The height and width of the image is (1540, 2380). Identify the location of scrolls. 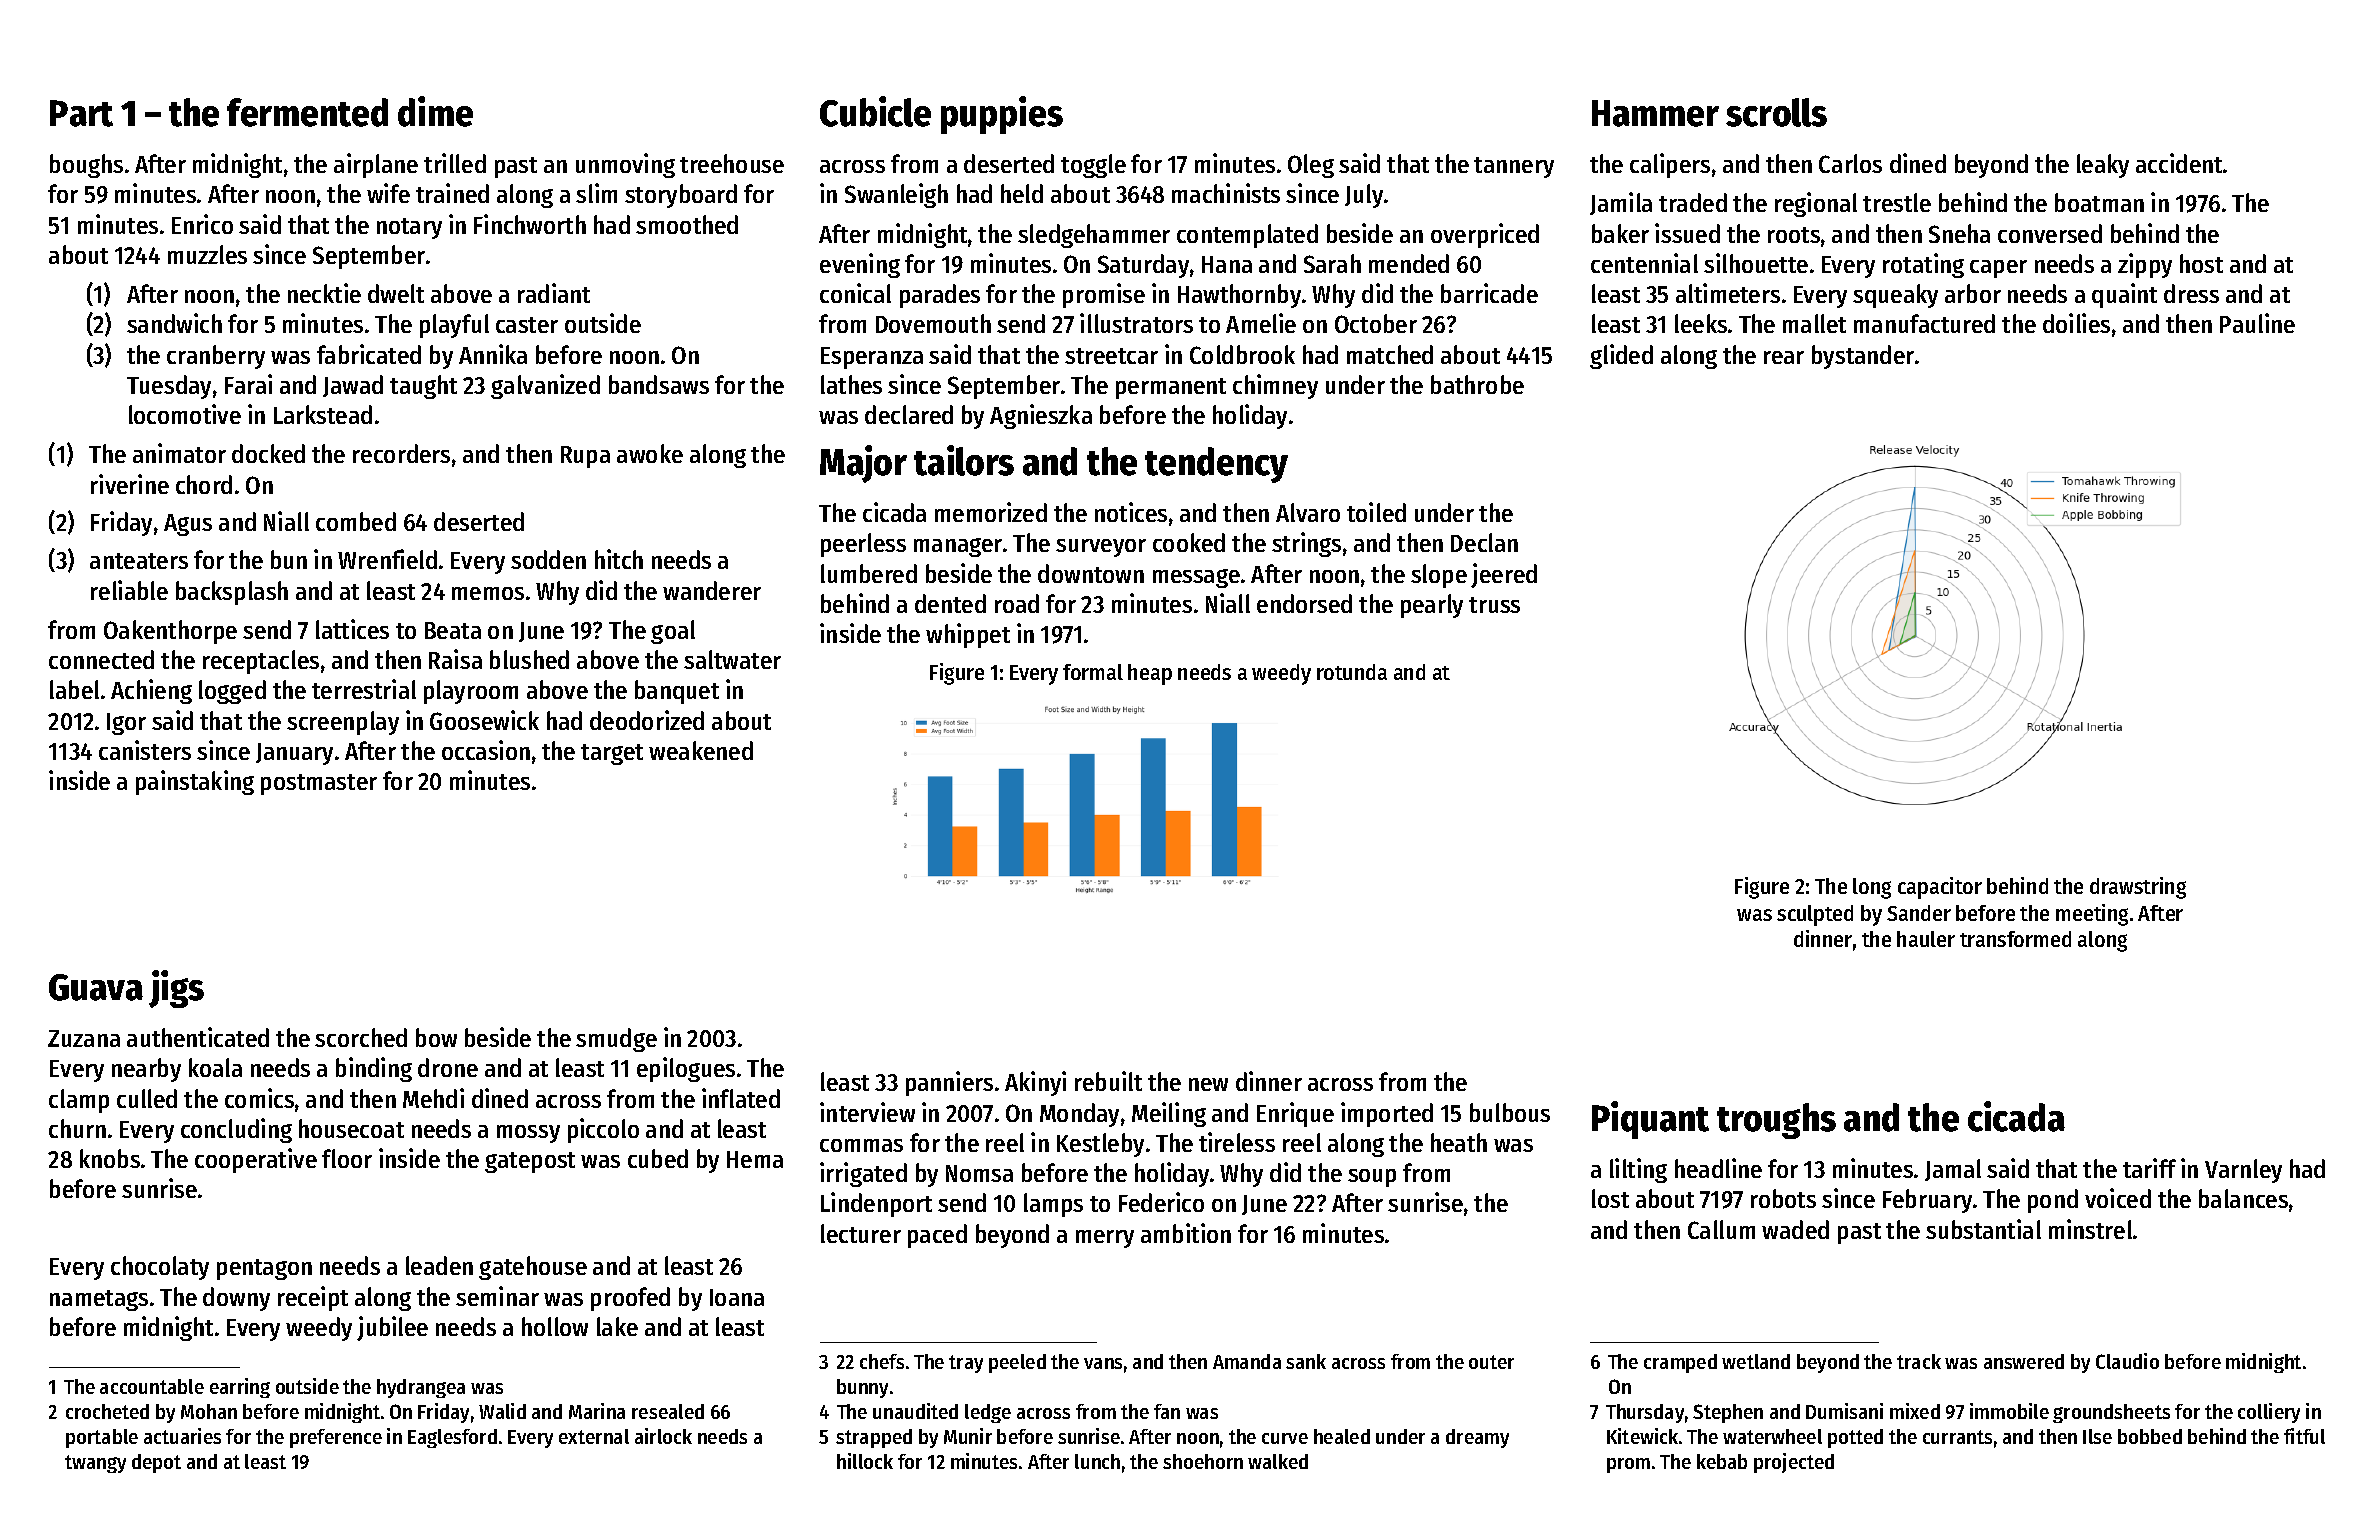
(1776, 112).
